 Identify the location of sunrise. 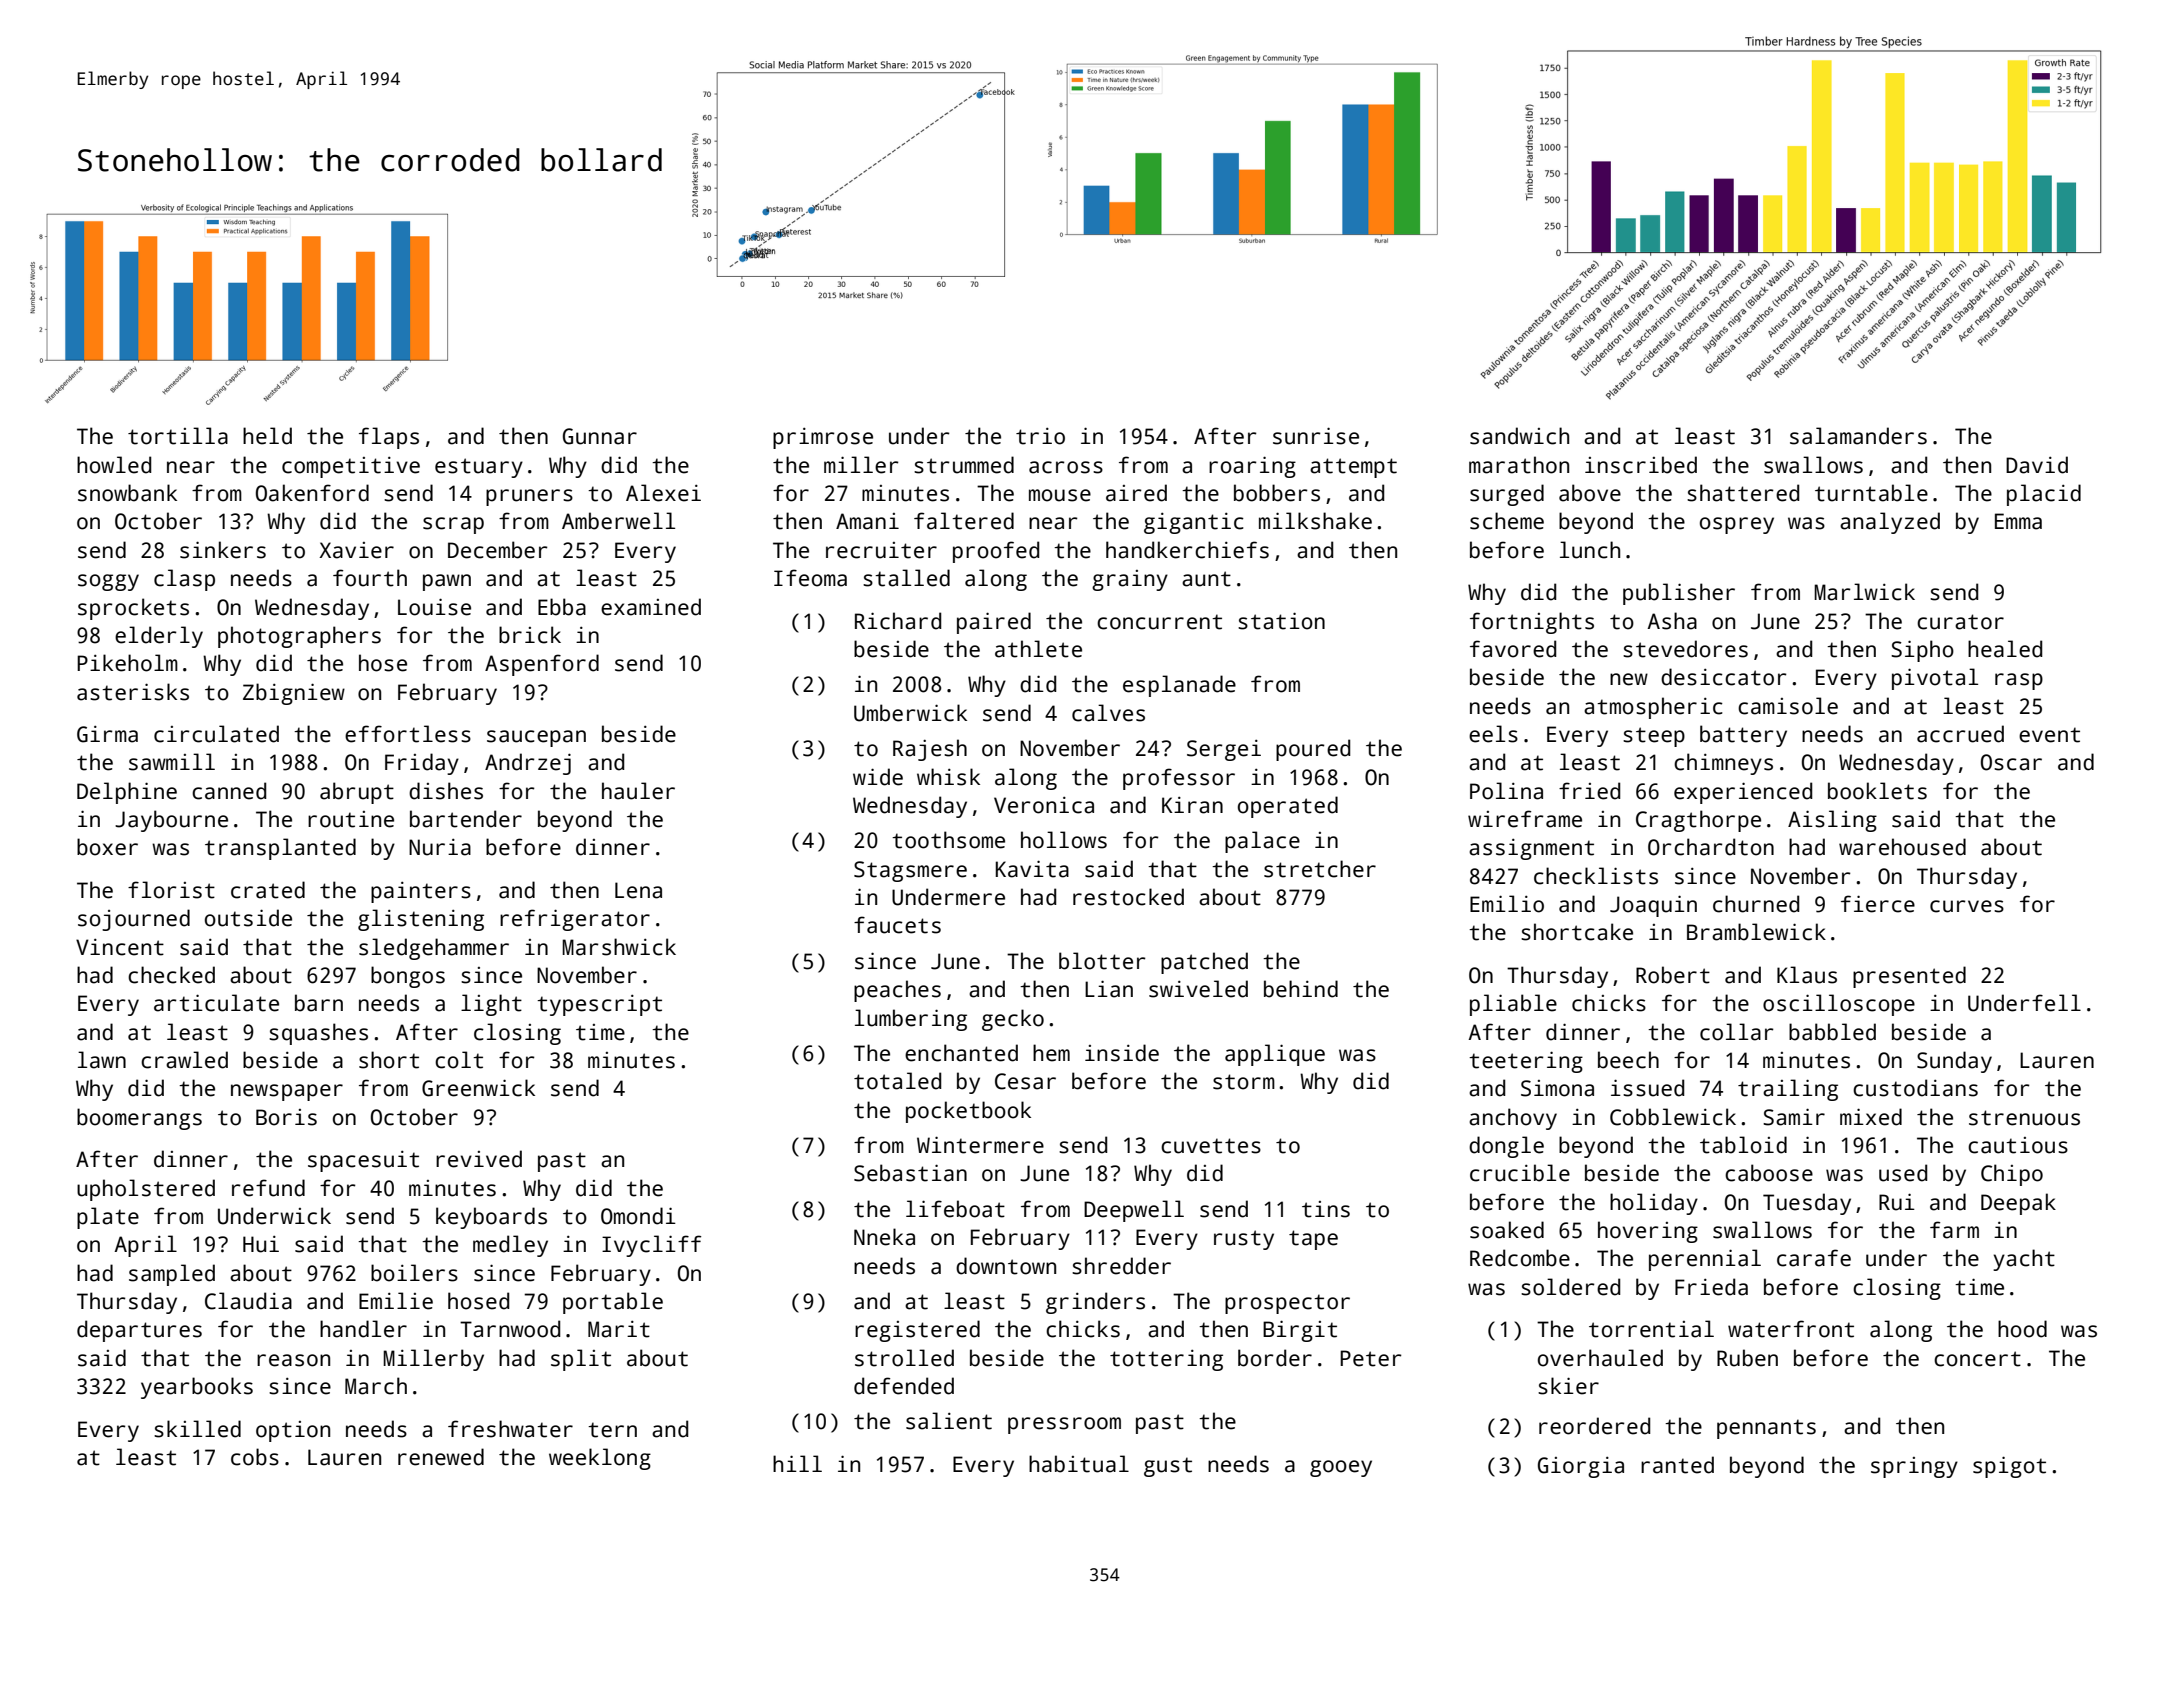
(1316, 436).
